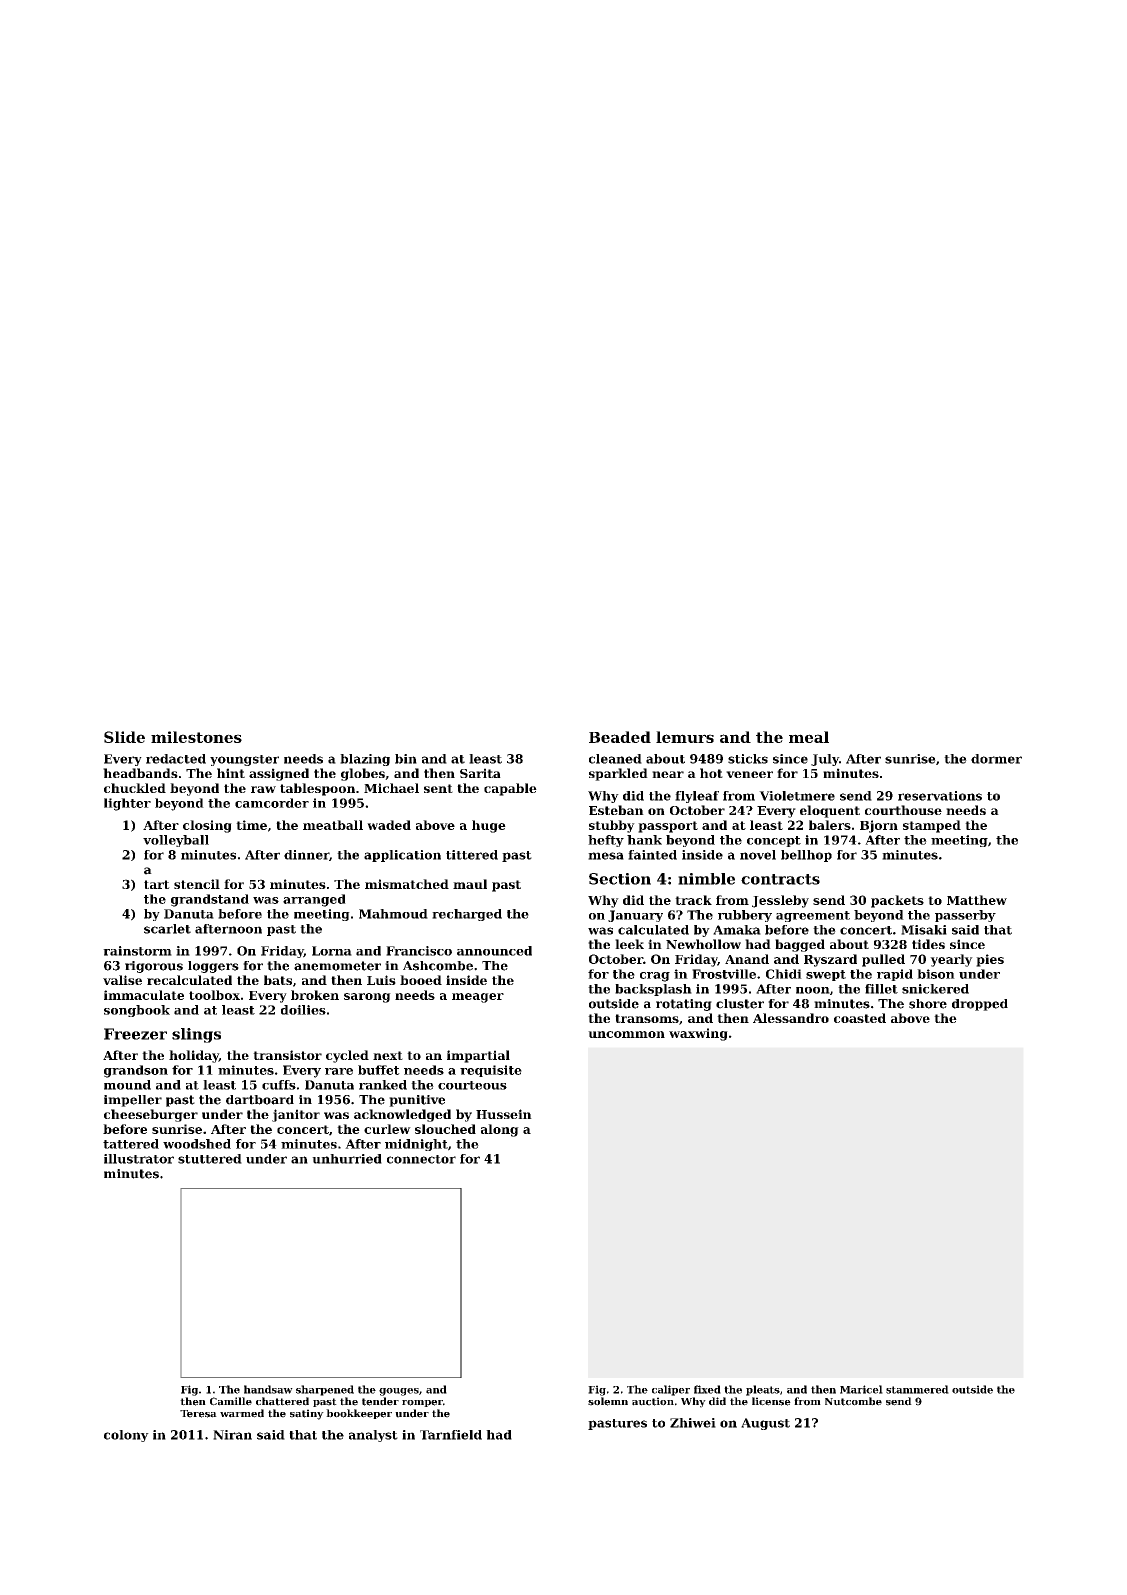 This page has height=1595, width=1127. I want to click on Bjorn, so click(879, 826).
